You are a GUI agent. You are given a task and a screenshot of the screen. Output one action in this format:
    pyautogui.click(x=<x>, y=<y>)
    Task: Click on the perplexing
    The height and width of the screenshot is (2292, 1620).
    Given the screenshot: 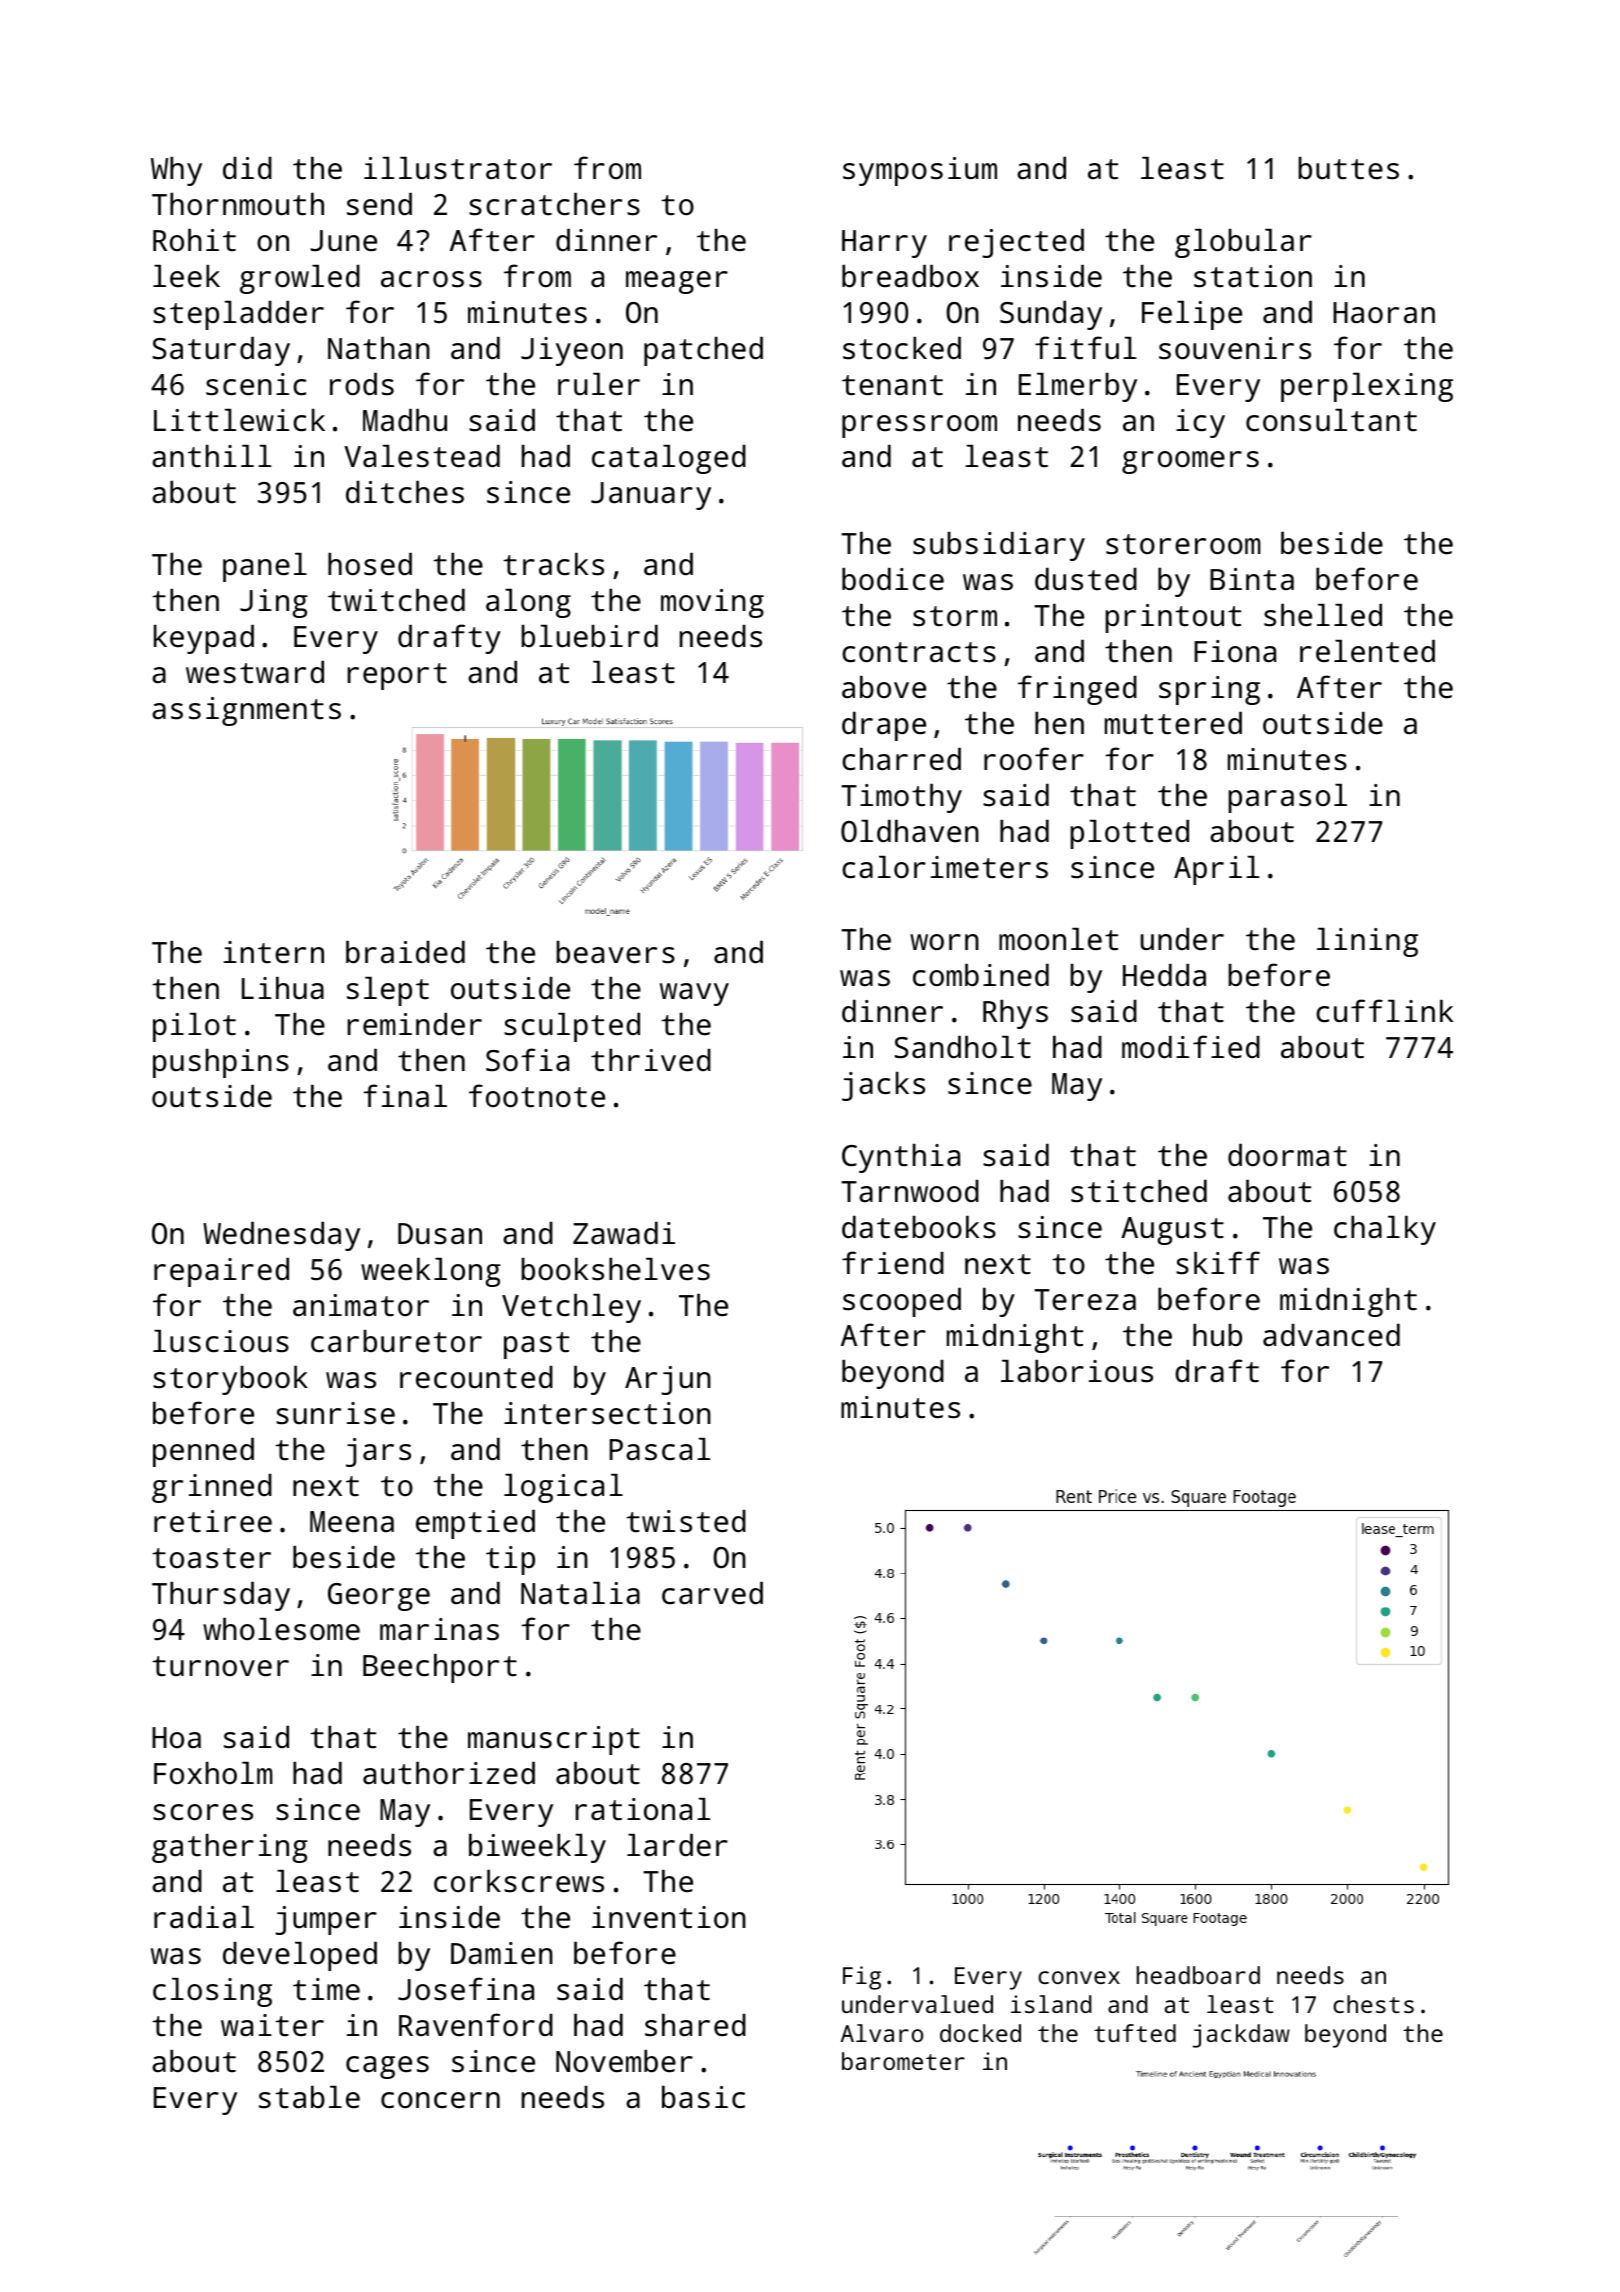 What is the action you would take?
    pyautogui.click(x=1367, y=387)
